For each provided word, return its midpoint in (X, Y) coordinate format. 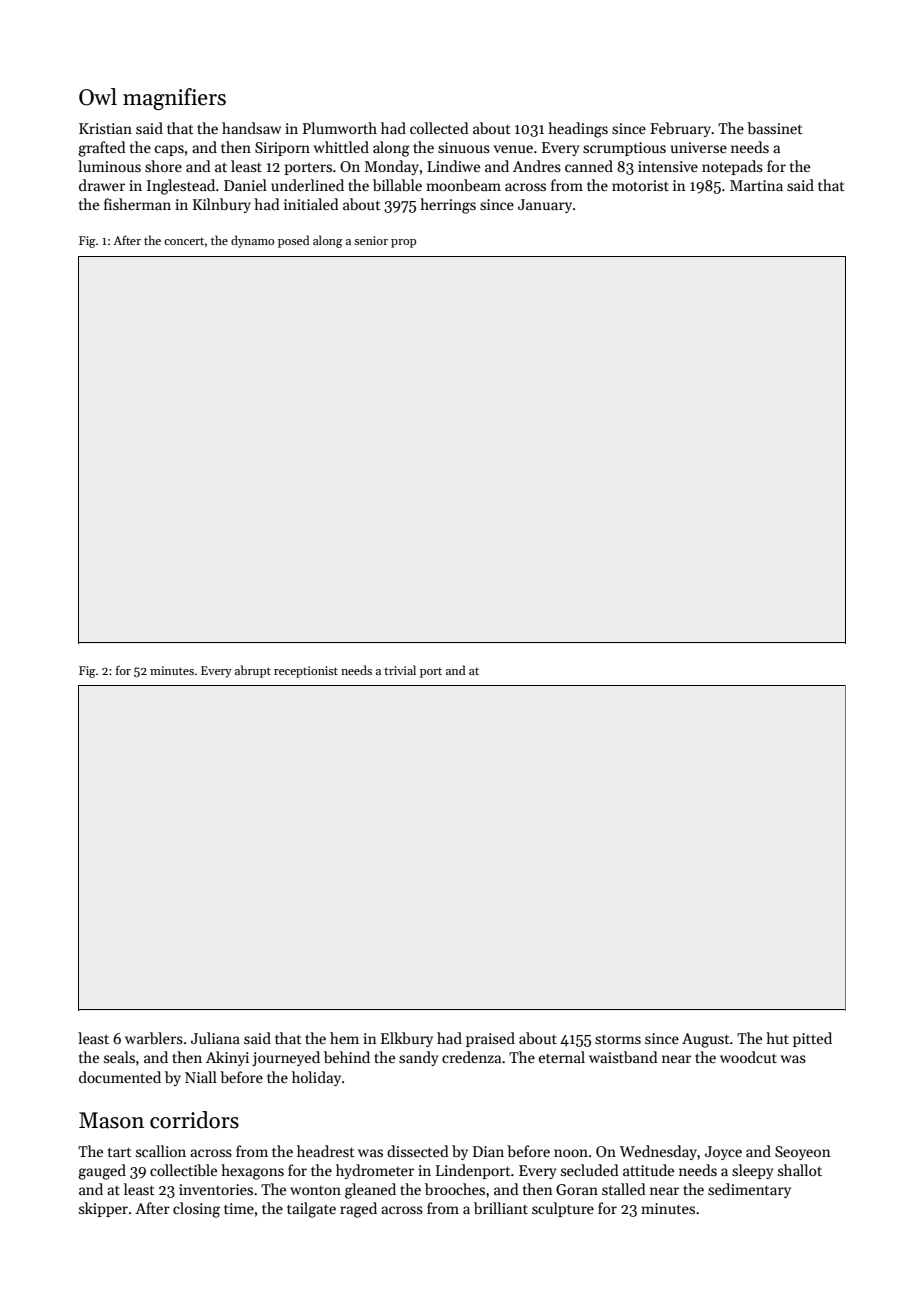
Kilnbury (222, 205)
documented (120, 1077)
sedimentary (749, 1190)
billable (397, 185)
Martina (756, 185)
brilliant (501, 1208)
